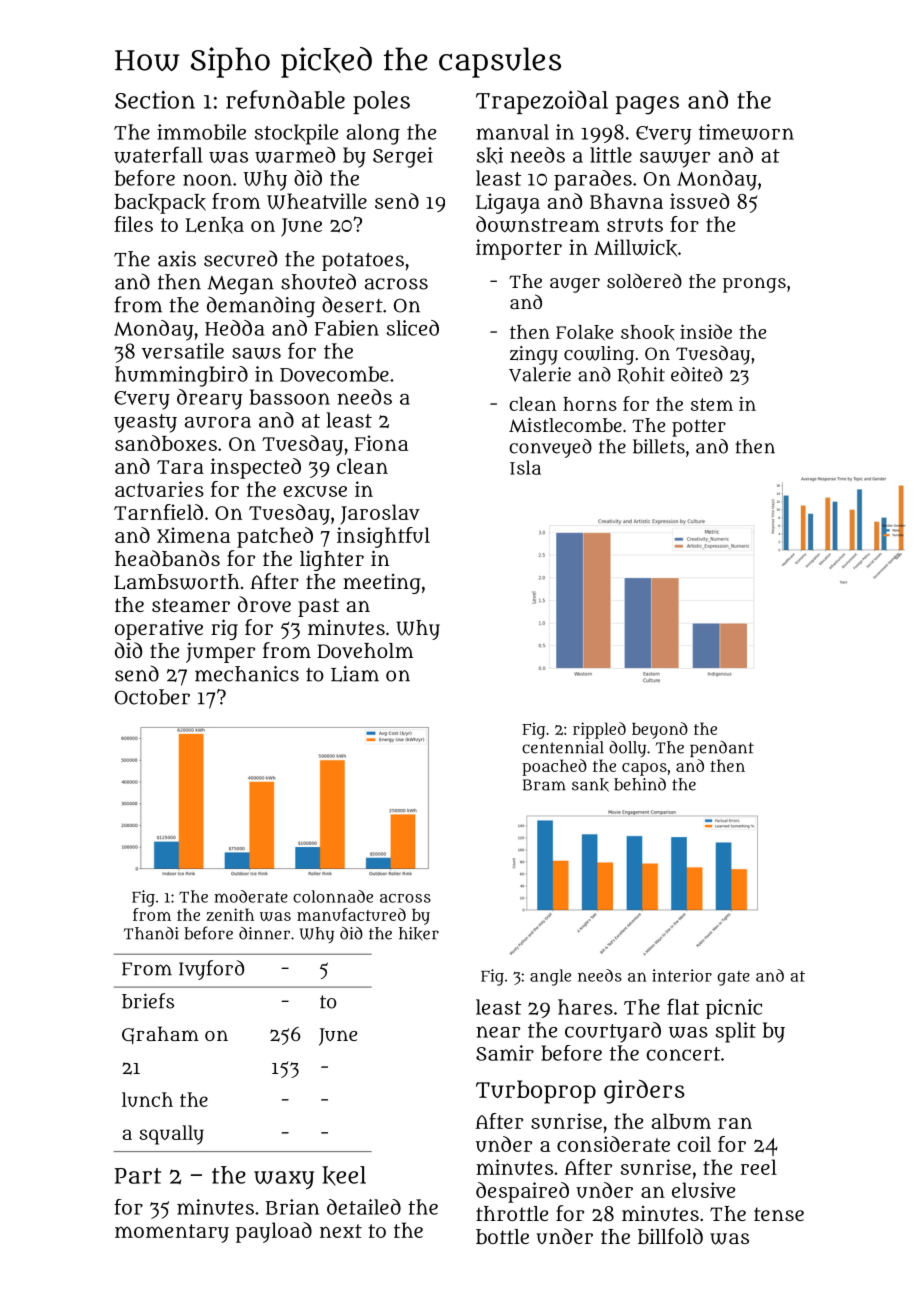 The width and height of the screenshot is (924, 1308). What do you see at coordinates (155, 100) in the screenshot?
I see `Section` at bounding box center [155, 100].
